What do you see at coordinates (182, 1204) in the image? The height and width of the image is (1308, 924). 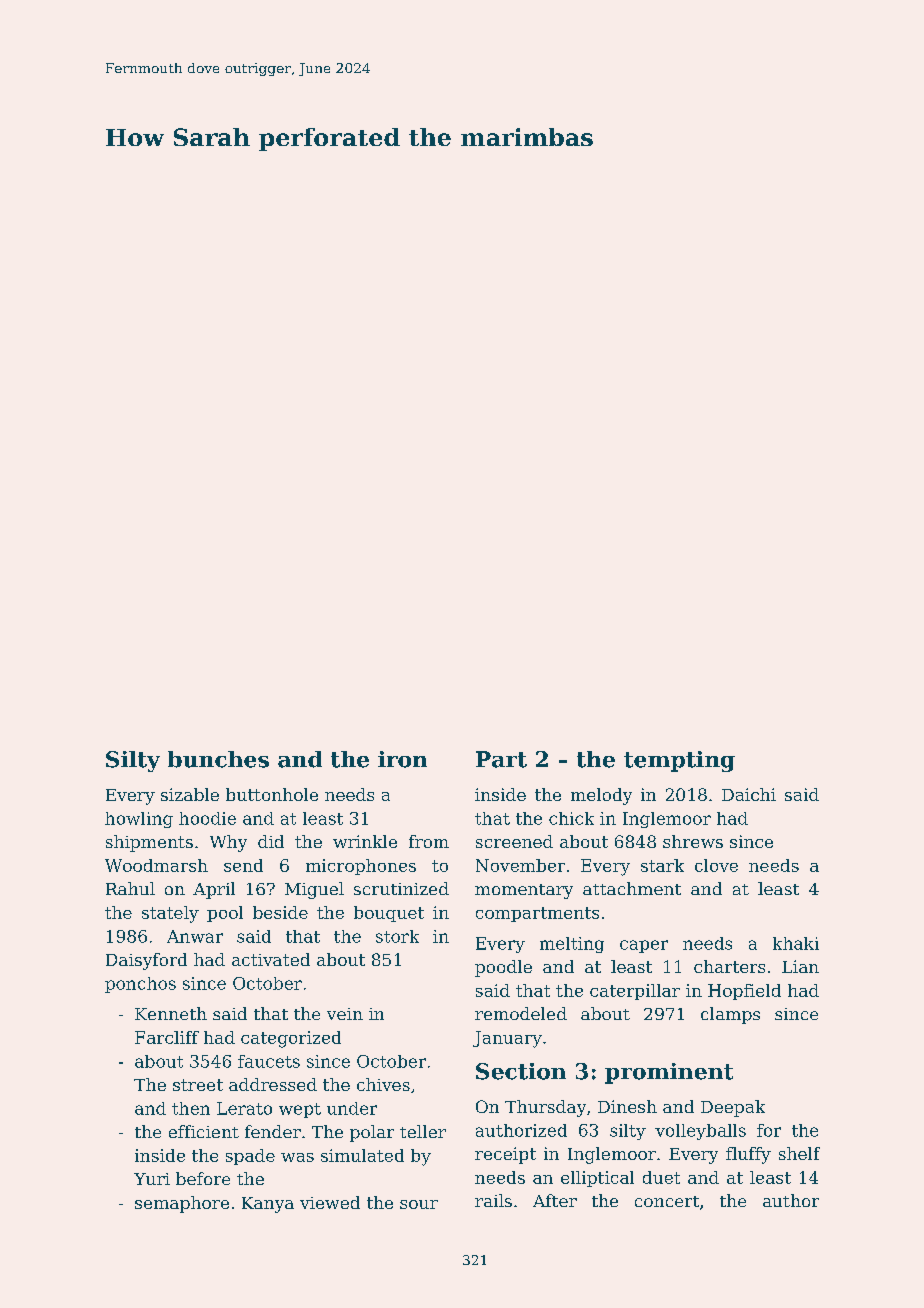 I see `semaphore` at bounding box center [182, 1204].
